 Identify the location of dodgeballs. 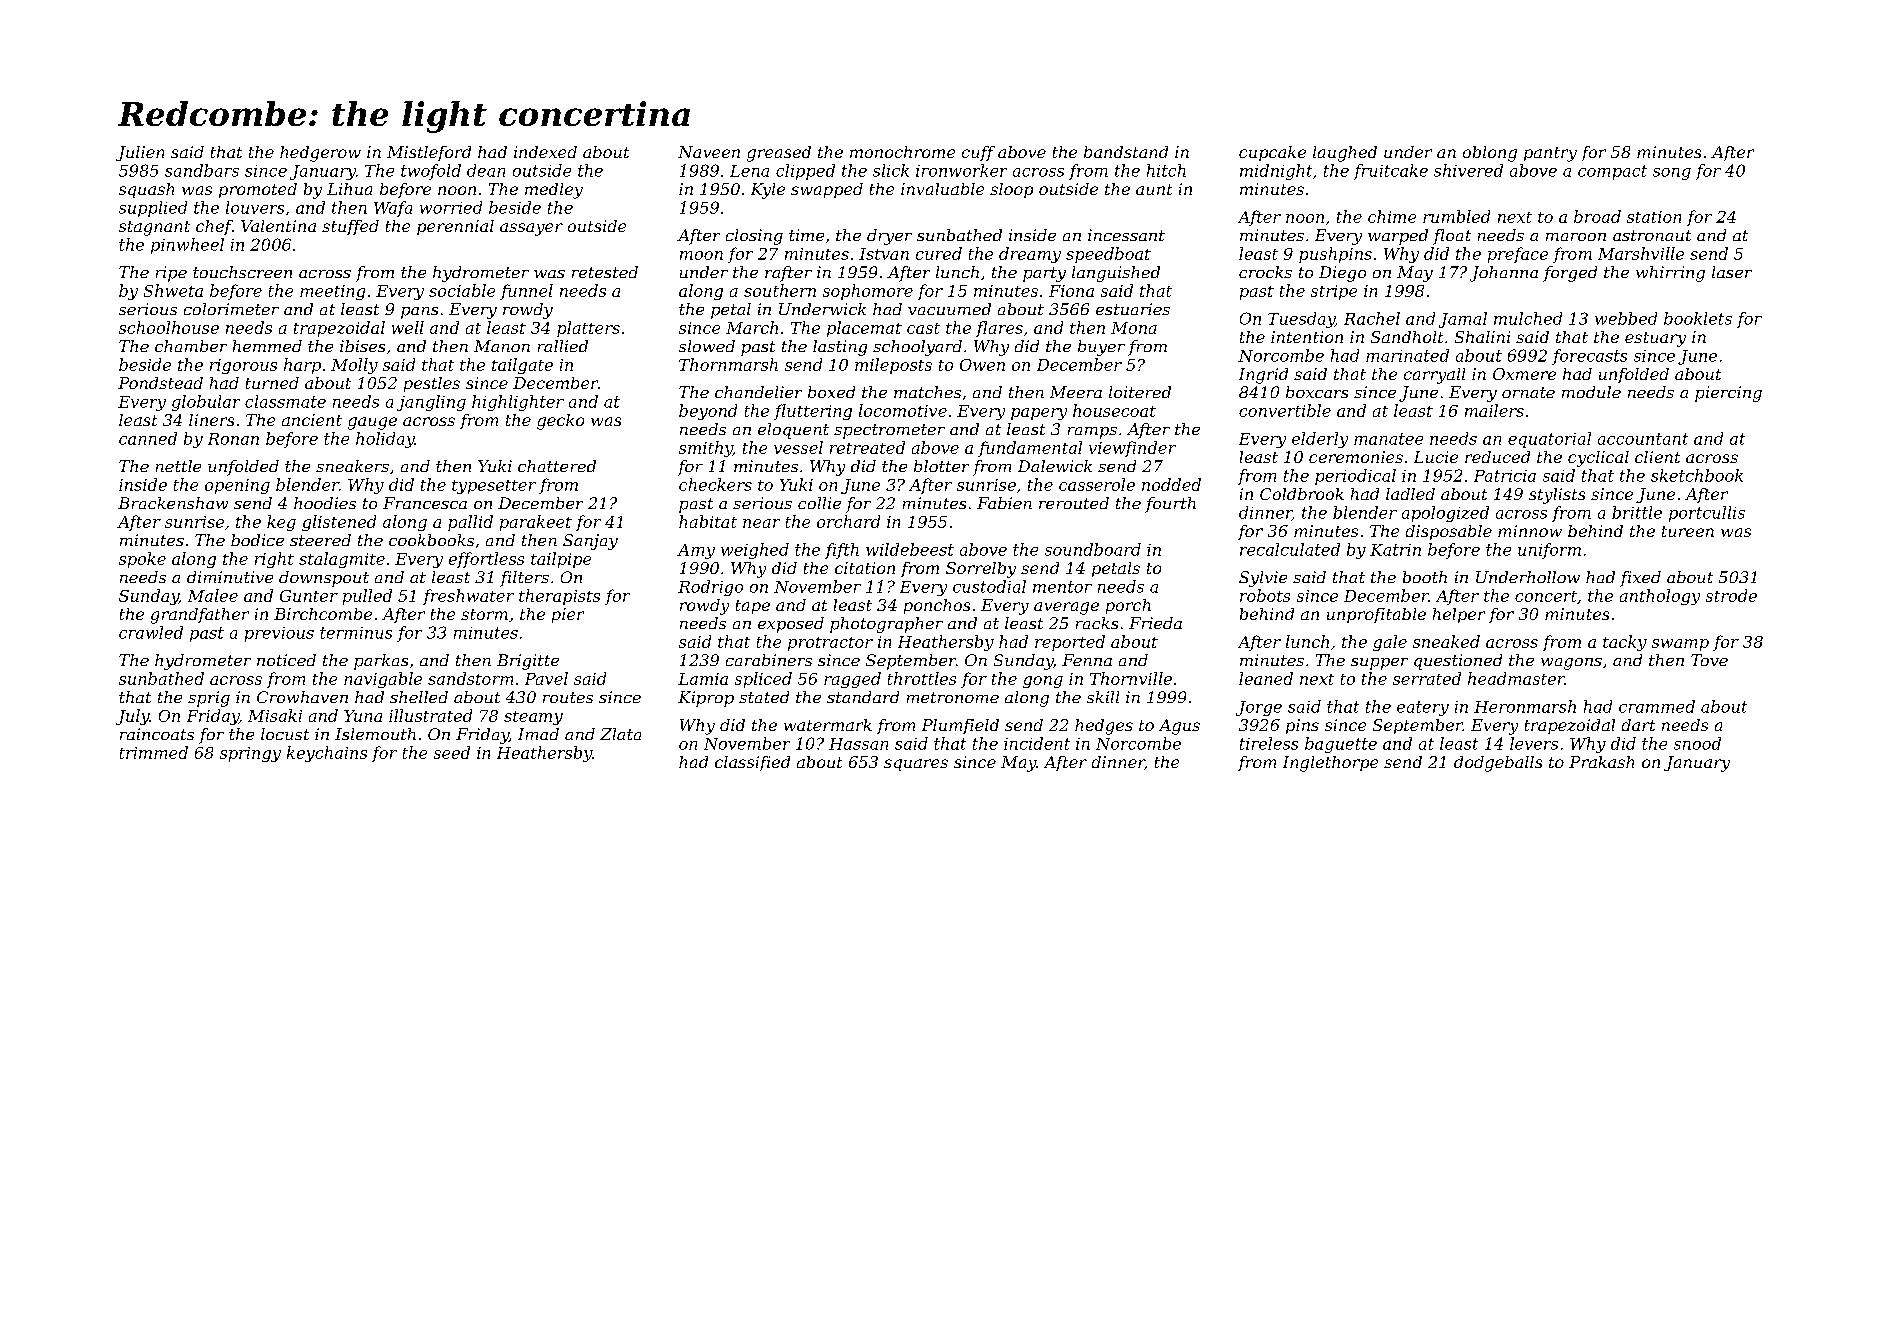
(1498, 764).
